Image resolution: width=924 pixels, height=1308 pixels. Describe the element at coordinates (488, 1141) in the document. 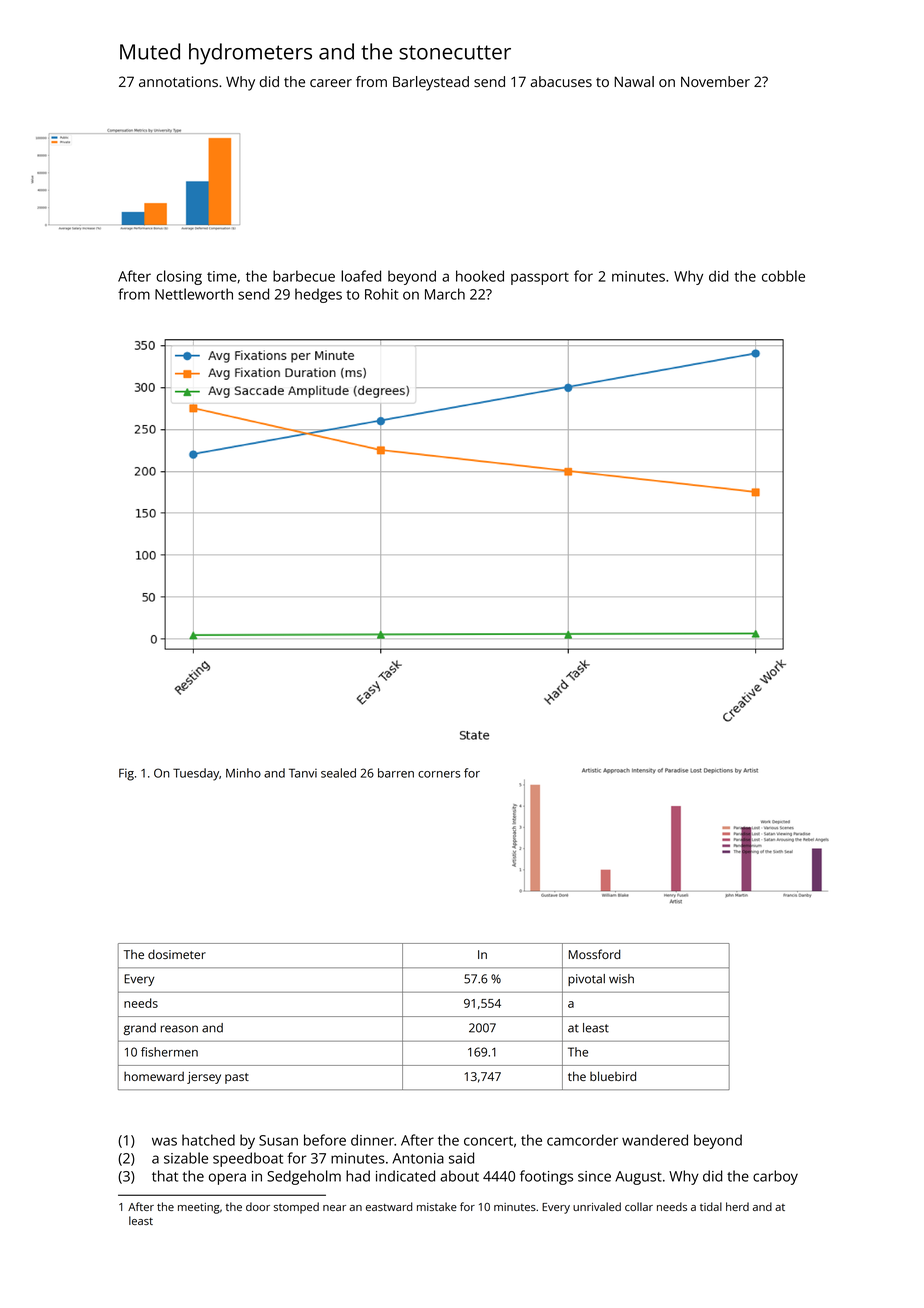

I see `concert` at that location.
